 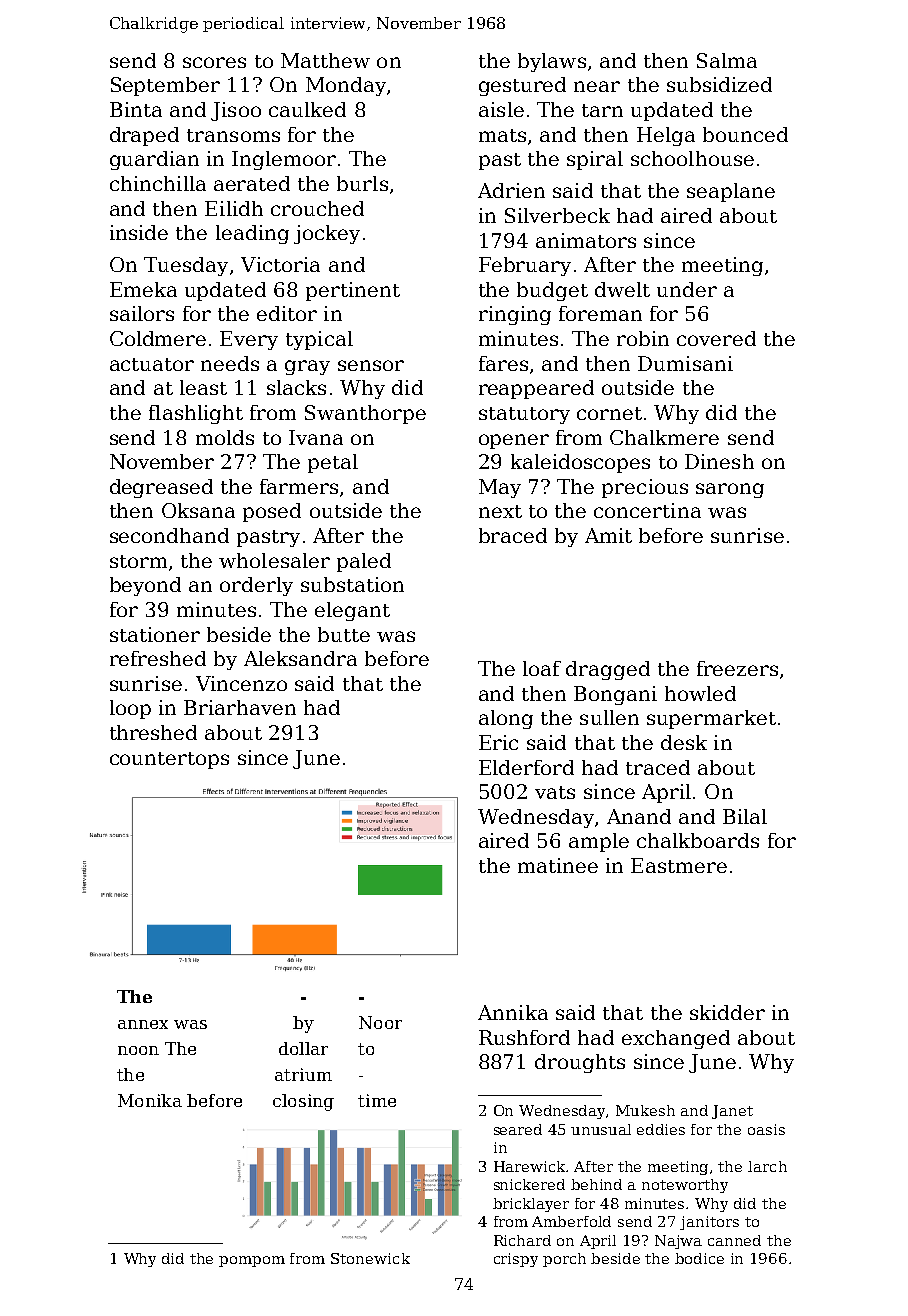 What do you see at coordinates (225, 437) in the screenshot?
I see `molds` at bounding box center [225, 437].
